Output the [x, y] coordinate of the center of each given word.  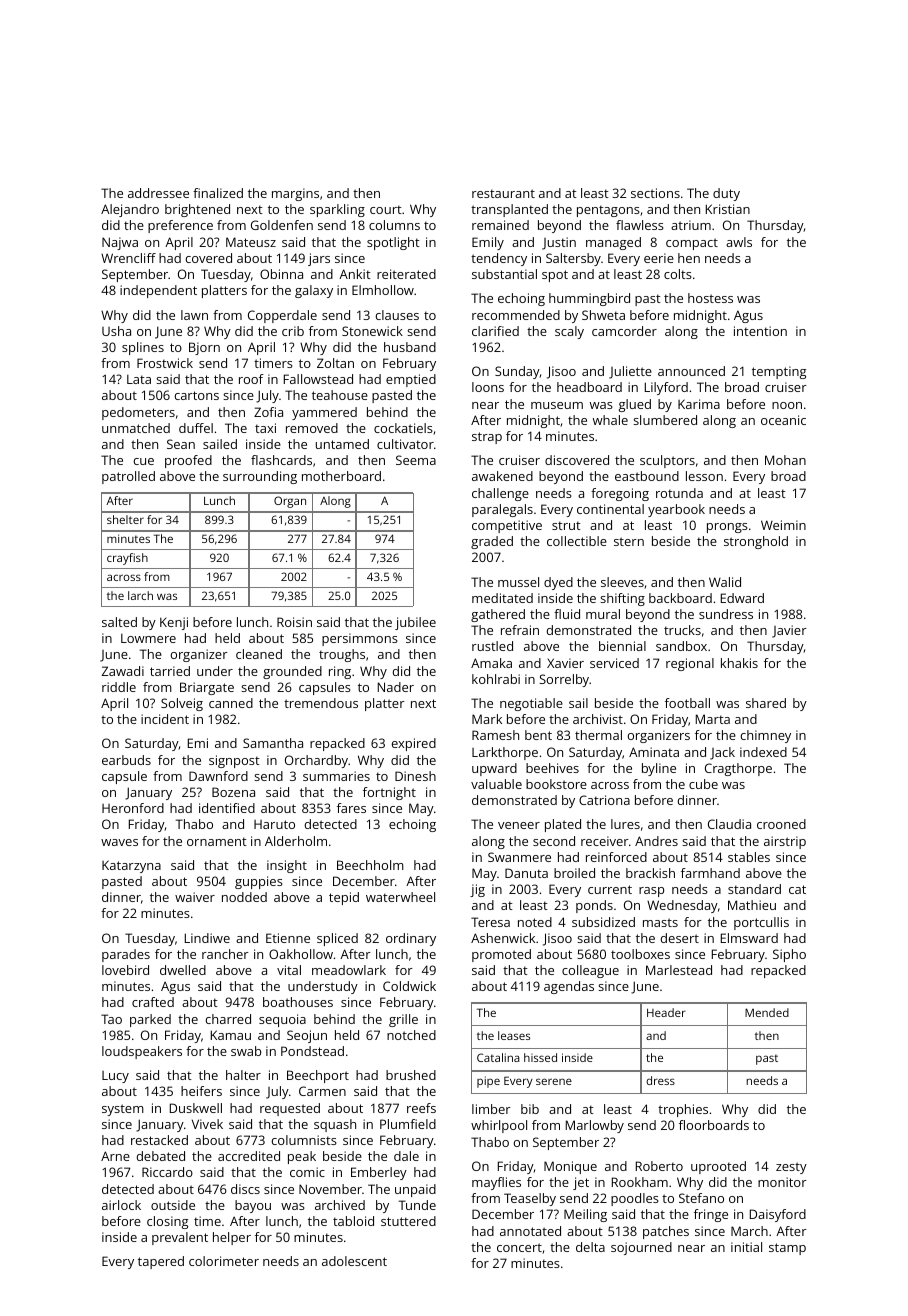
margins [295, 194]
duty [726, 194]
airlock [121, 1205]
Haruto [274, 824]
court [386, 209]
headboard [589, 387]
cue [143, 461]
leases [514, 1035]
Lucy [115, 1077]
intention [760, 331]
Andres [656, 841]
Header [666, 1012]
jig [477, 890]
